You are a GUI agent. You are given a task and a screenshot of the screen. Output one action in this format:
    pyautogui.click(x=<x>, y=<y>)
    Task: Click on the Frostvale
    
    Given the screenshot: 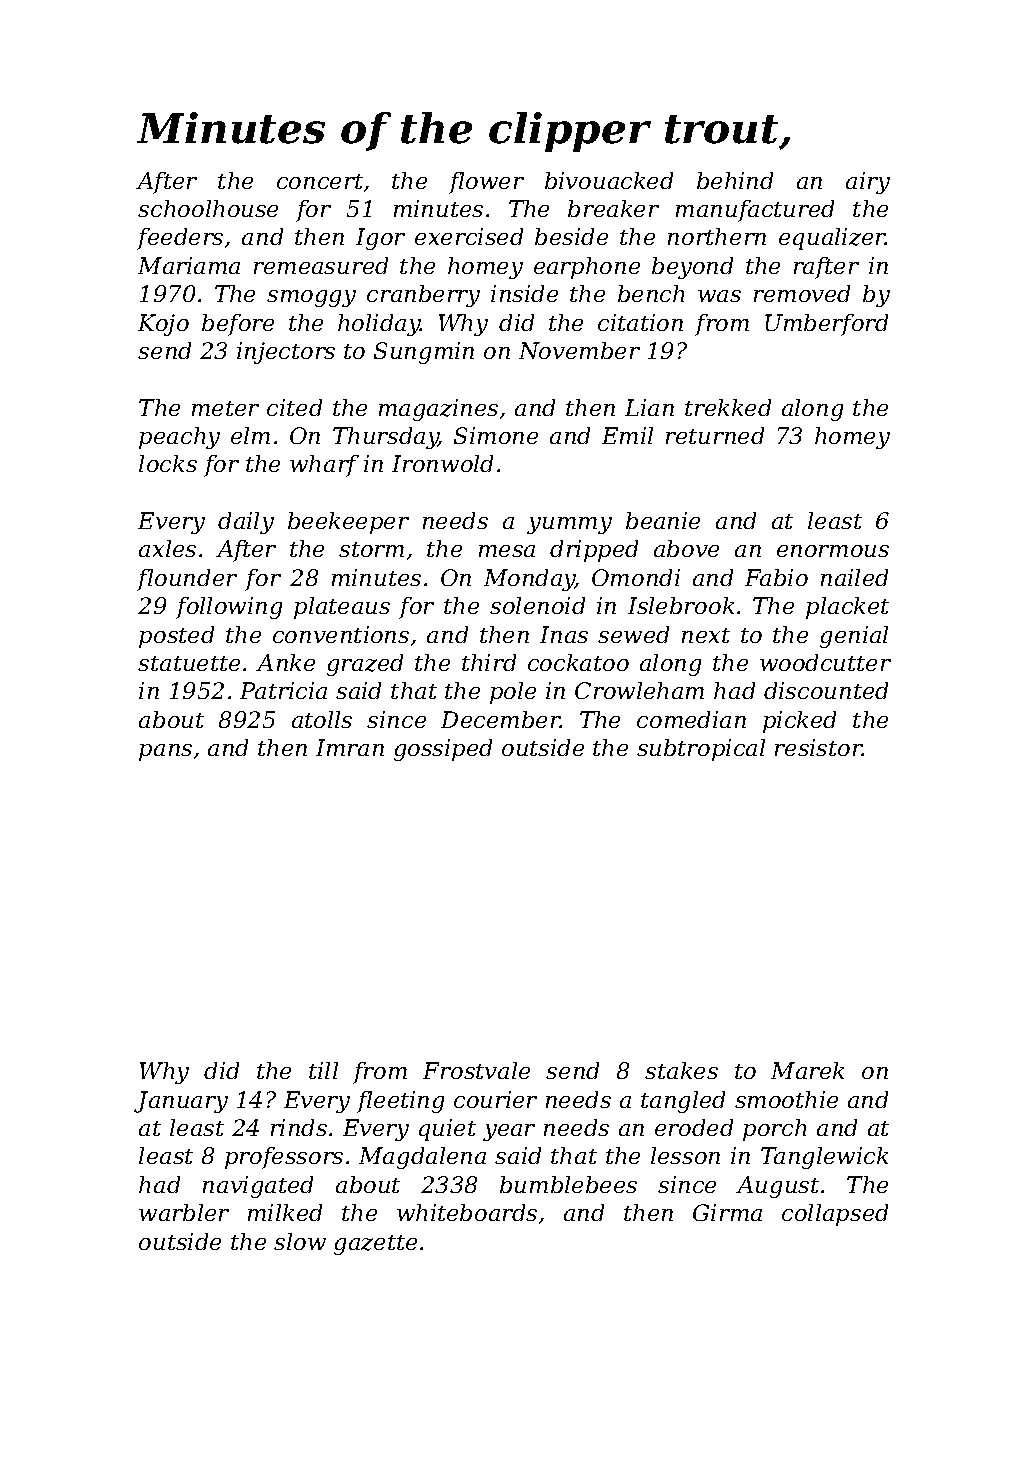 What is the action you would take?
    pyautogui.click(x=476, y=1070)
